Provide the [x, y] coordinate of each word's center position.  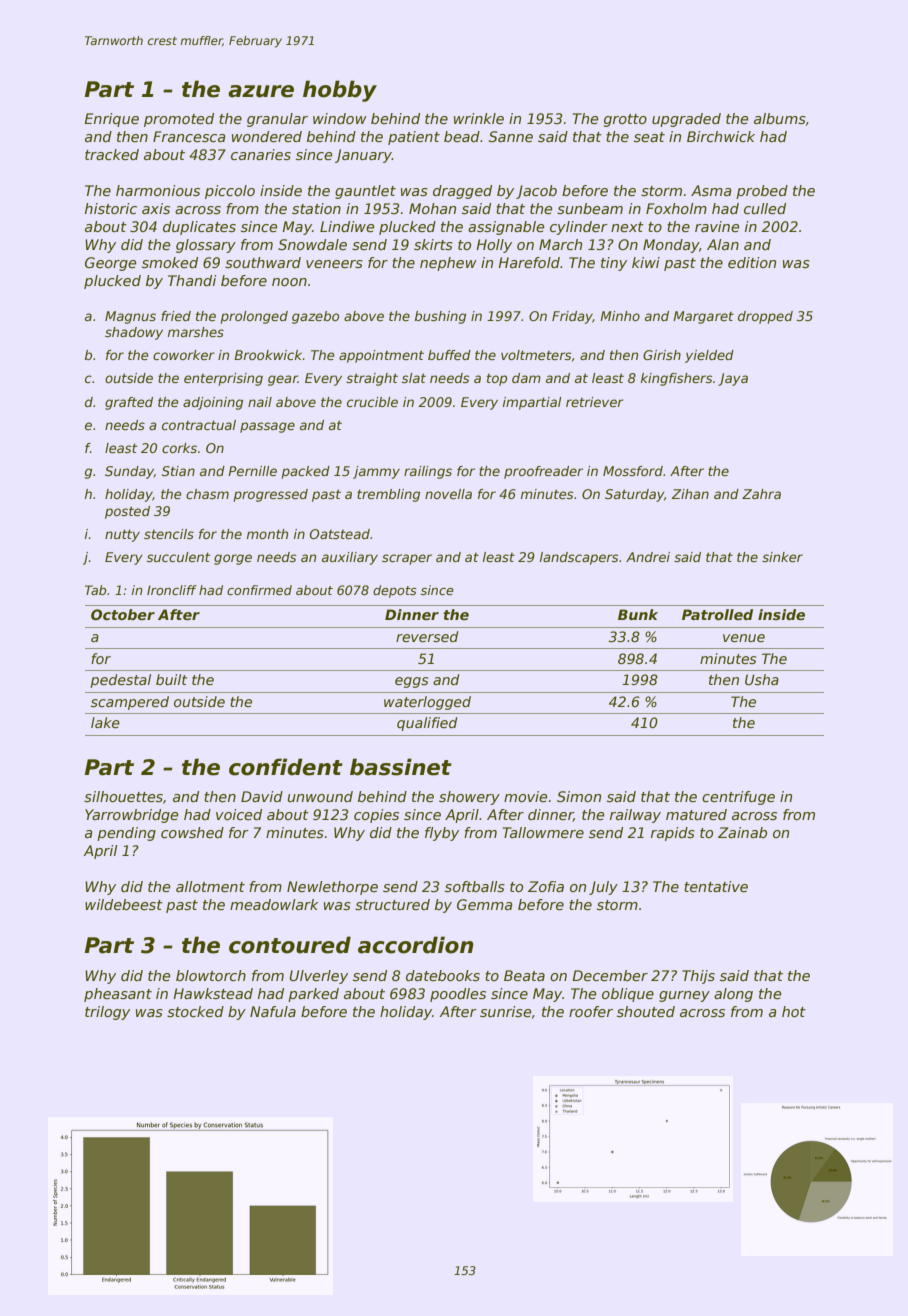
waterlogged [427, 703]
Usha [762, 679]
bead [462, 136]
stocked [195, 1011]
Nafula [273, 1011]
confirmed [259, 590]
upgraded [686, 120]
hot [794, 1011]
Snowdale [312, 244]
